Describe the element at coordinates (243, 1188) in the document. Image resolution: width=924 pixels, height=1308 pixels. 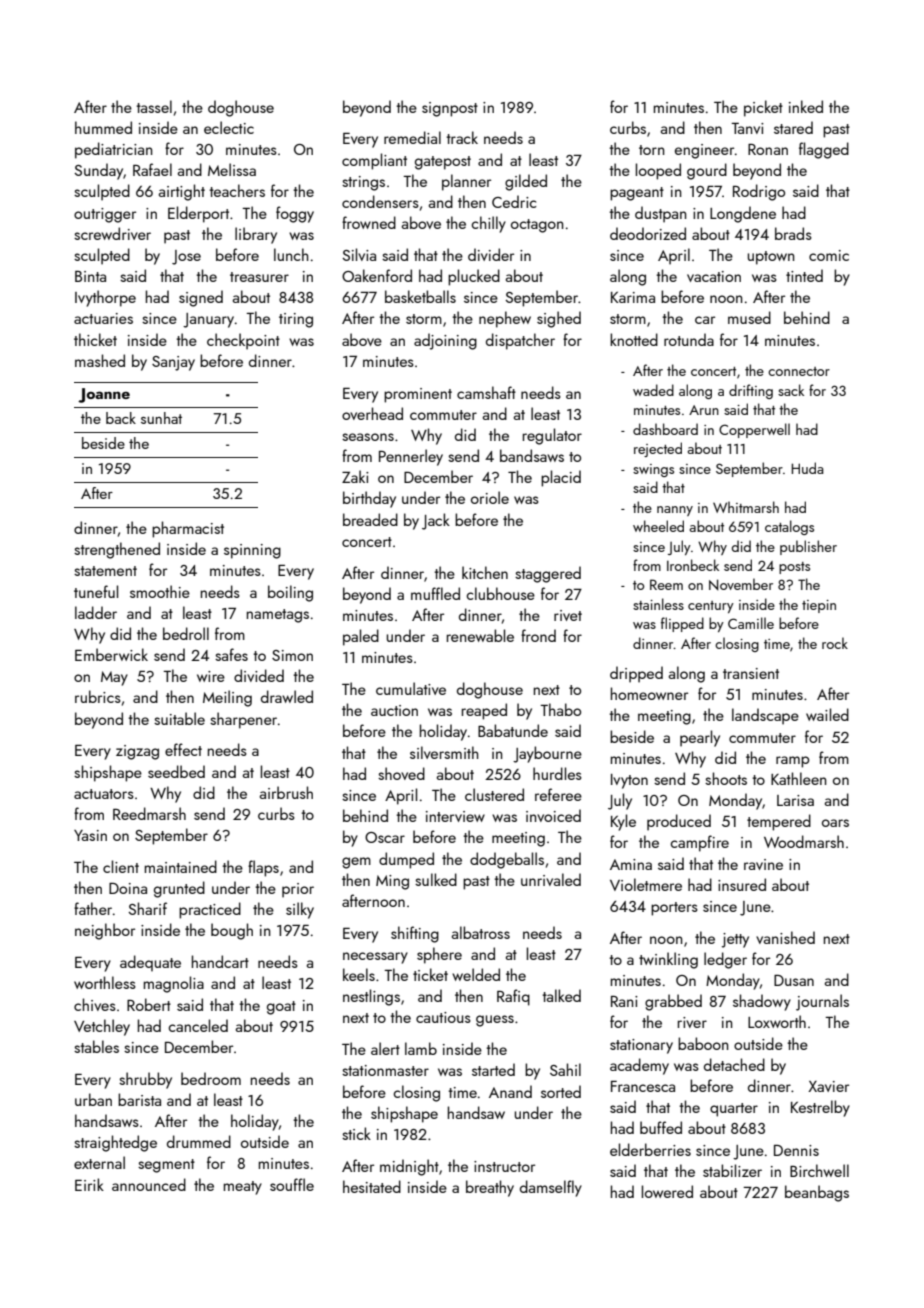
I see `meaty` at that location.
